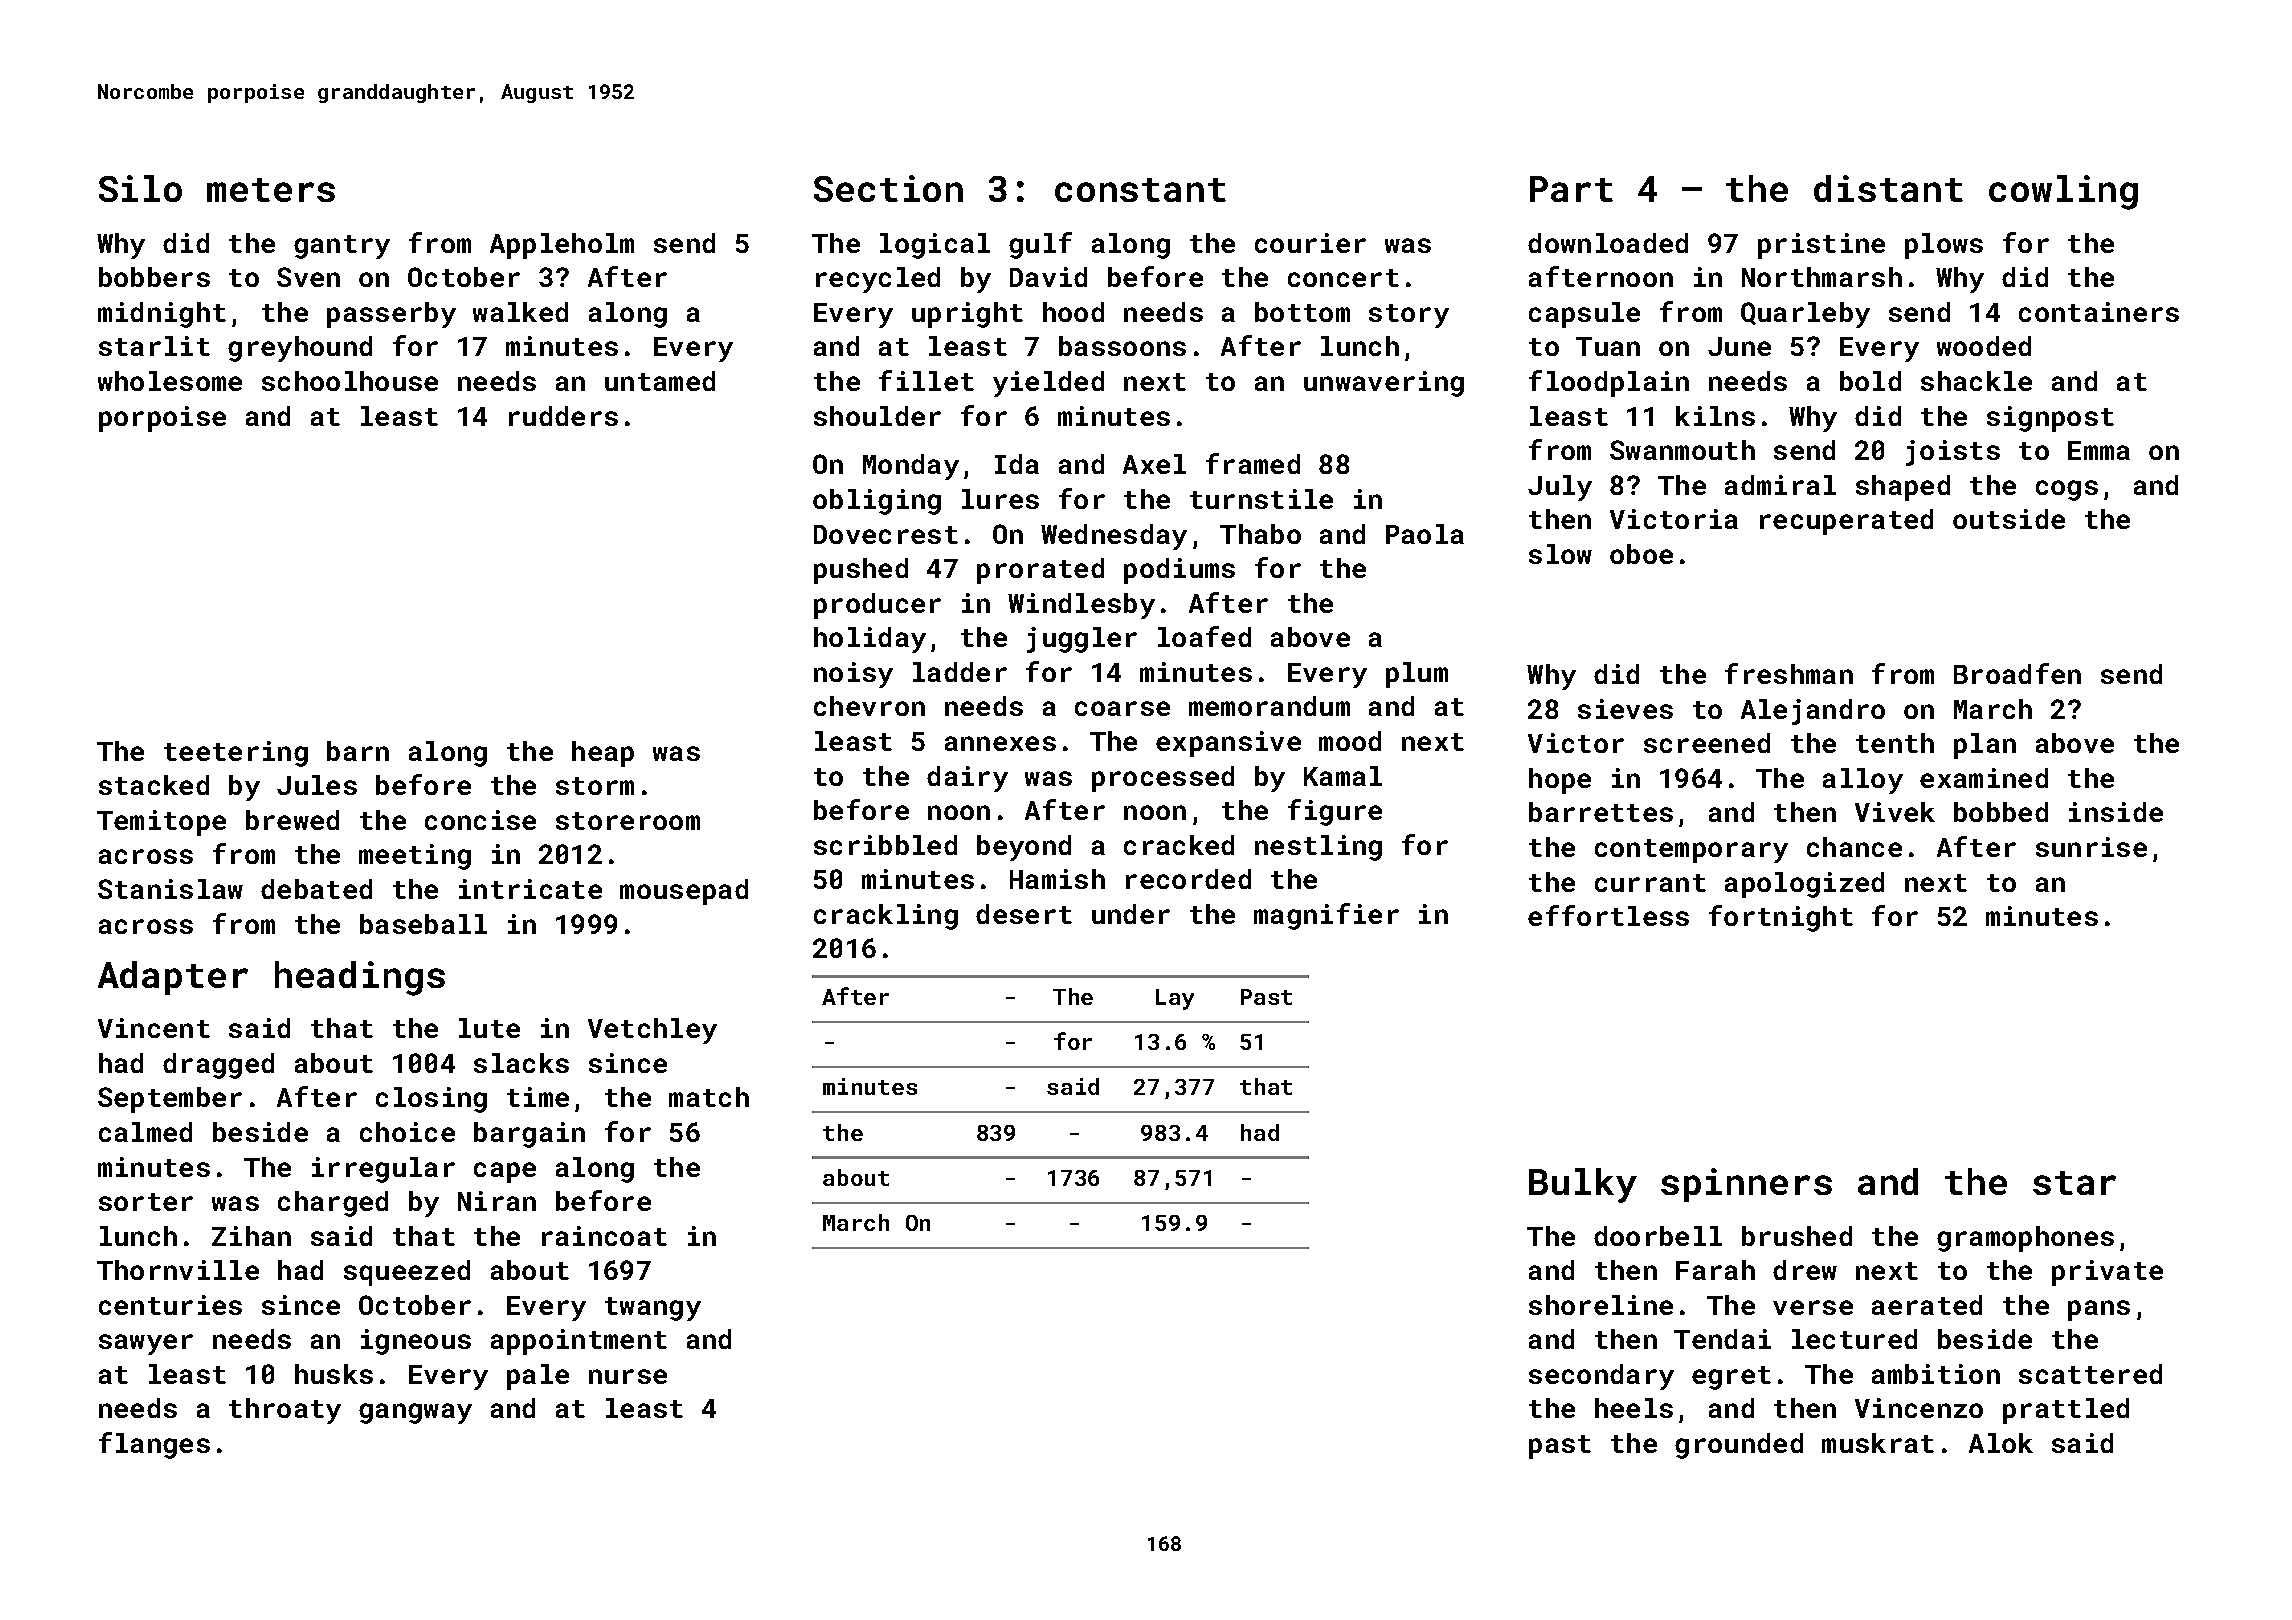 The height and width of the screenshot is (1620, 2292). Describe the element at coordinates (154, 1445) in the screenshot. I see `flanges` at that location.
